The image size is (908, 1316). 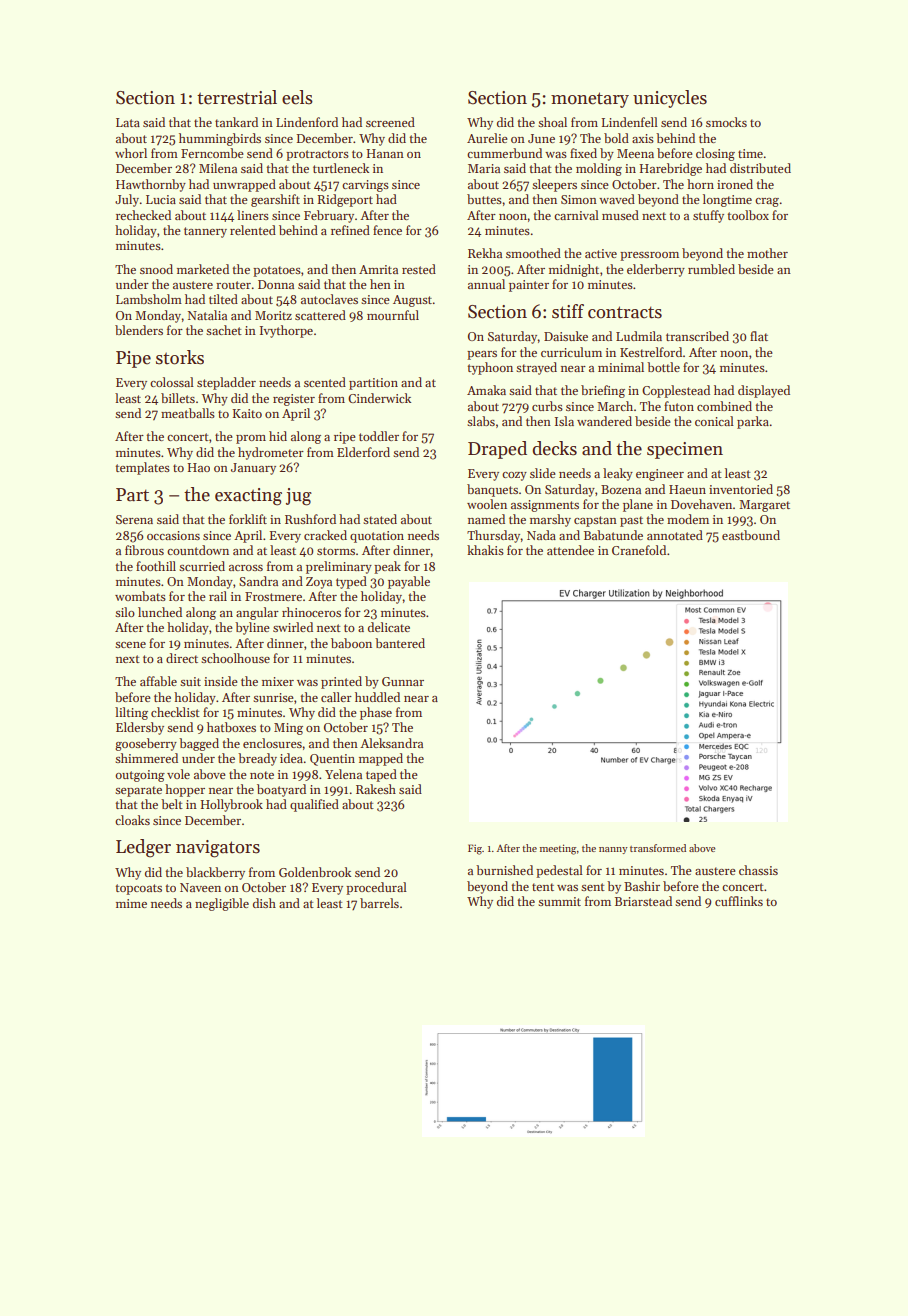 What do you see at coordinates (130, 645) in the document?
I see `scene` at bounding box center [130, 645].
